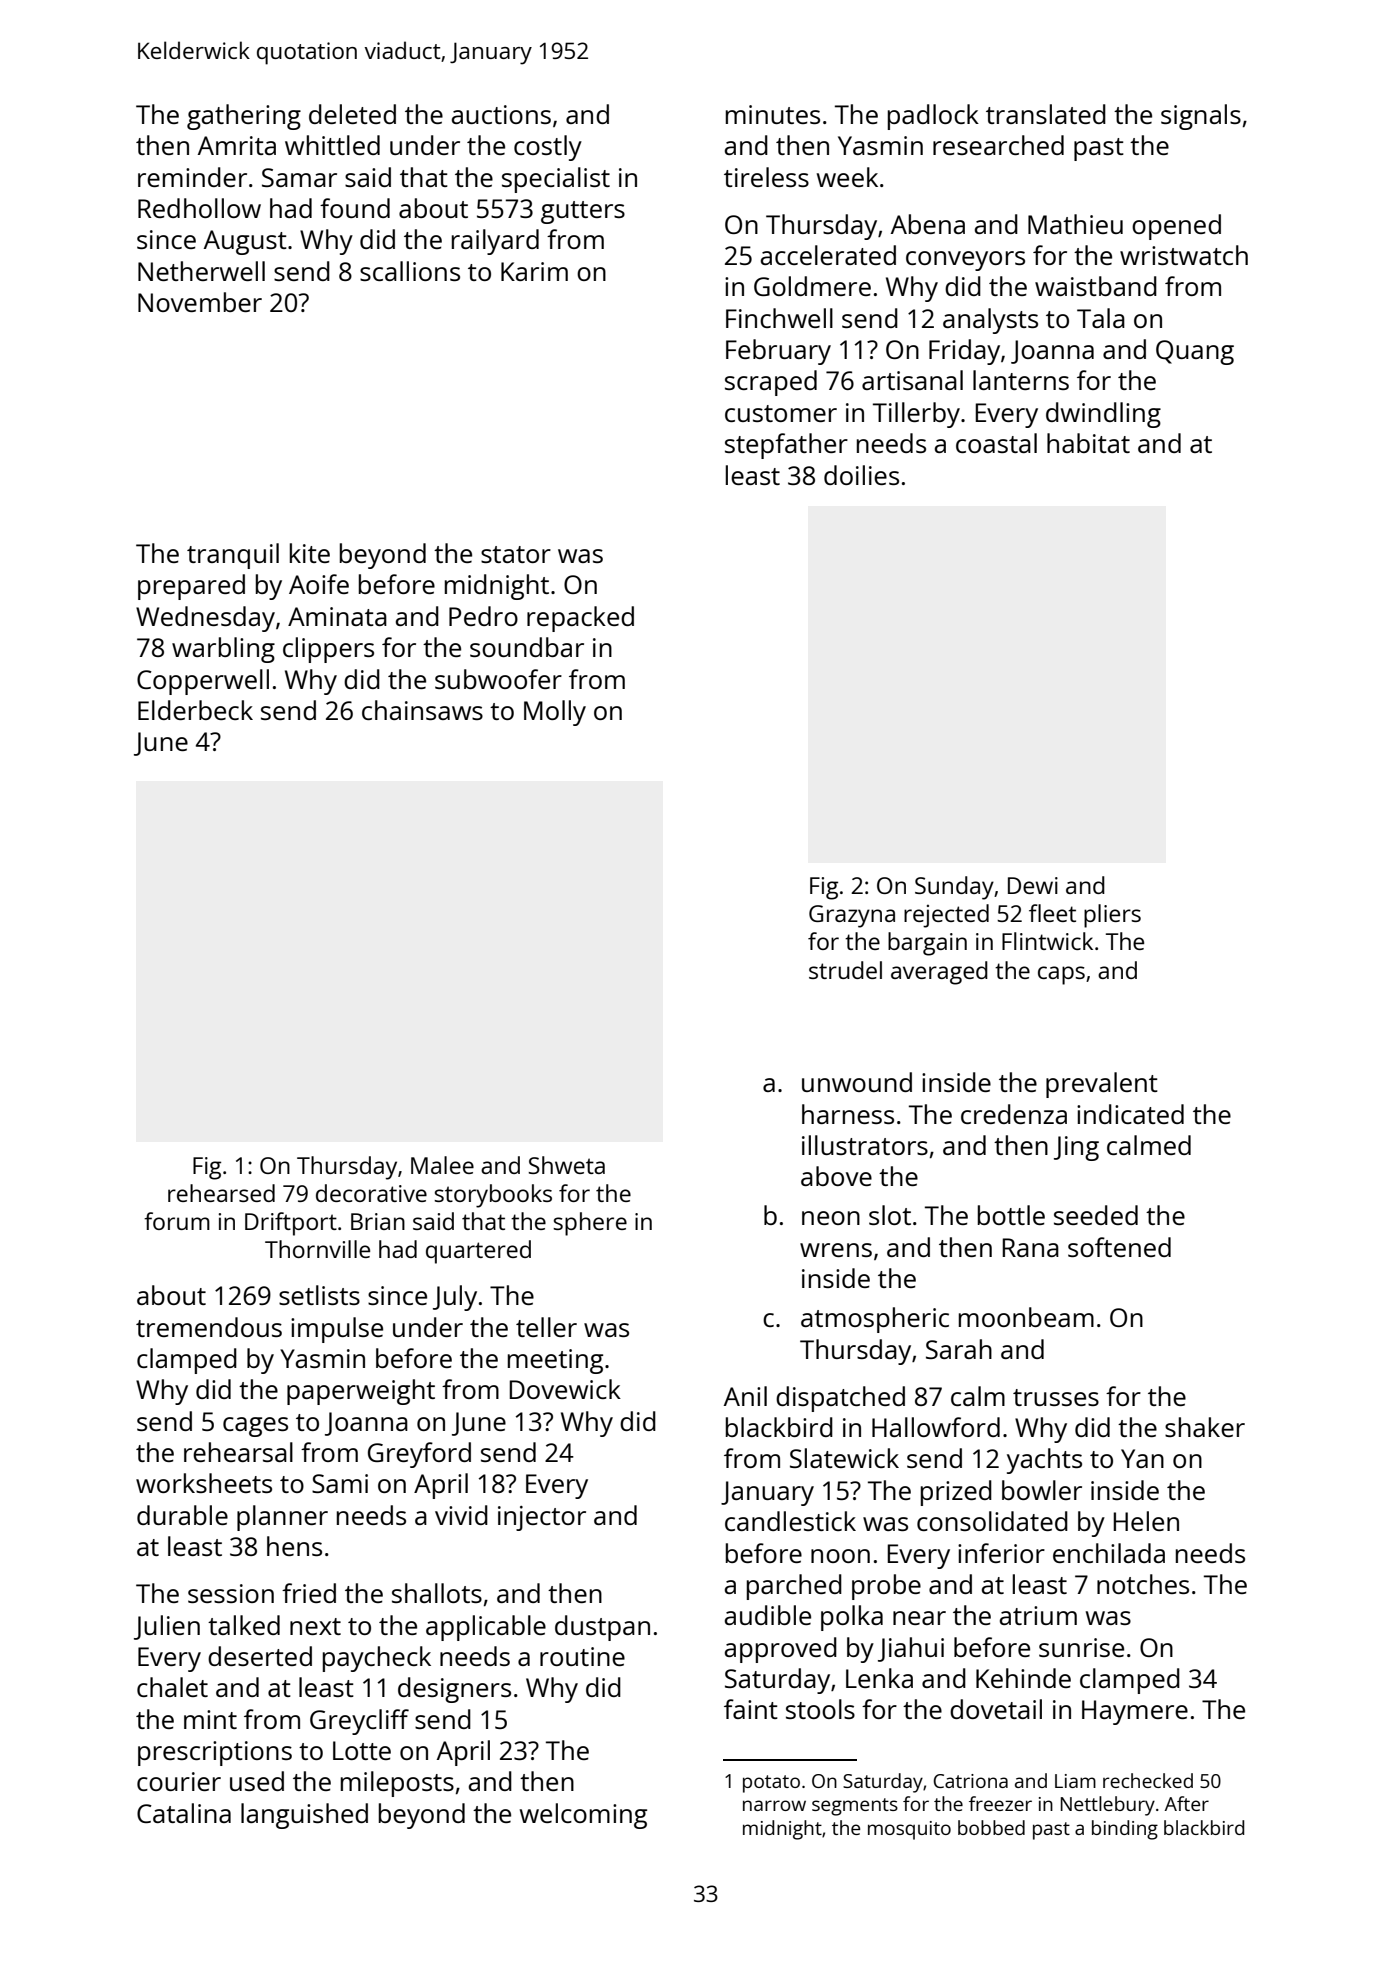  Describe the element at coordinates (590, 1224) in the screenshot. I see `sphere` at that location.
